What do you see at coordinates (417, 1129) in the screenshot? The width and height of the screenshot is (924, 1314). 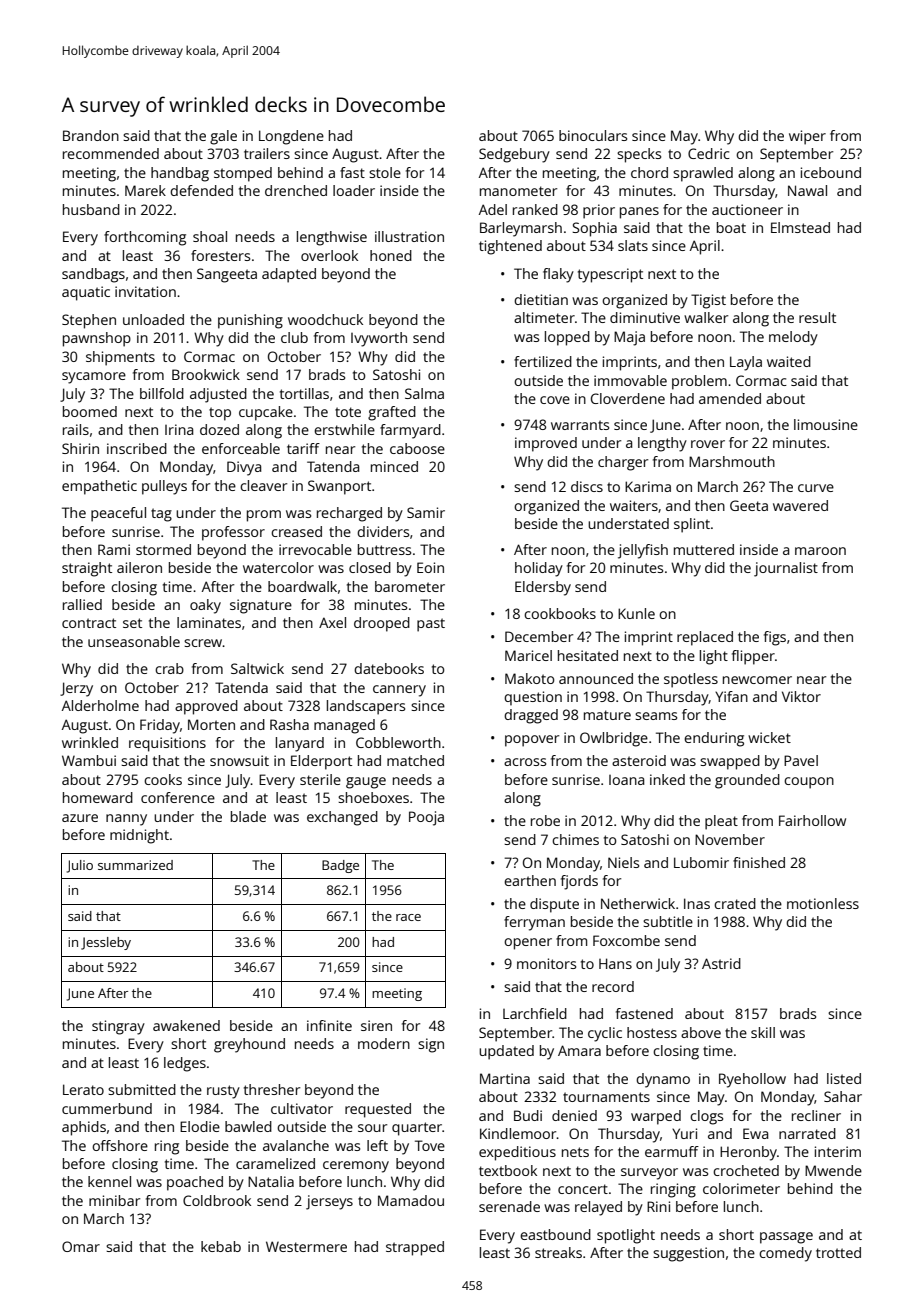 I see `quarter` at bounding box center [417, 1129].
